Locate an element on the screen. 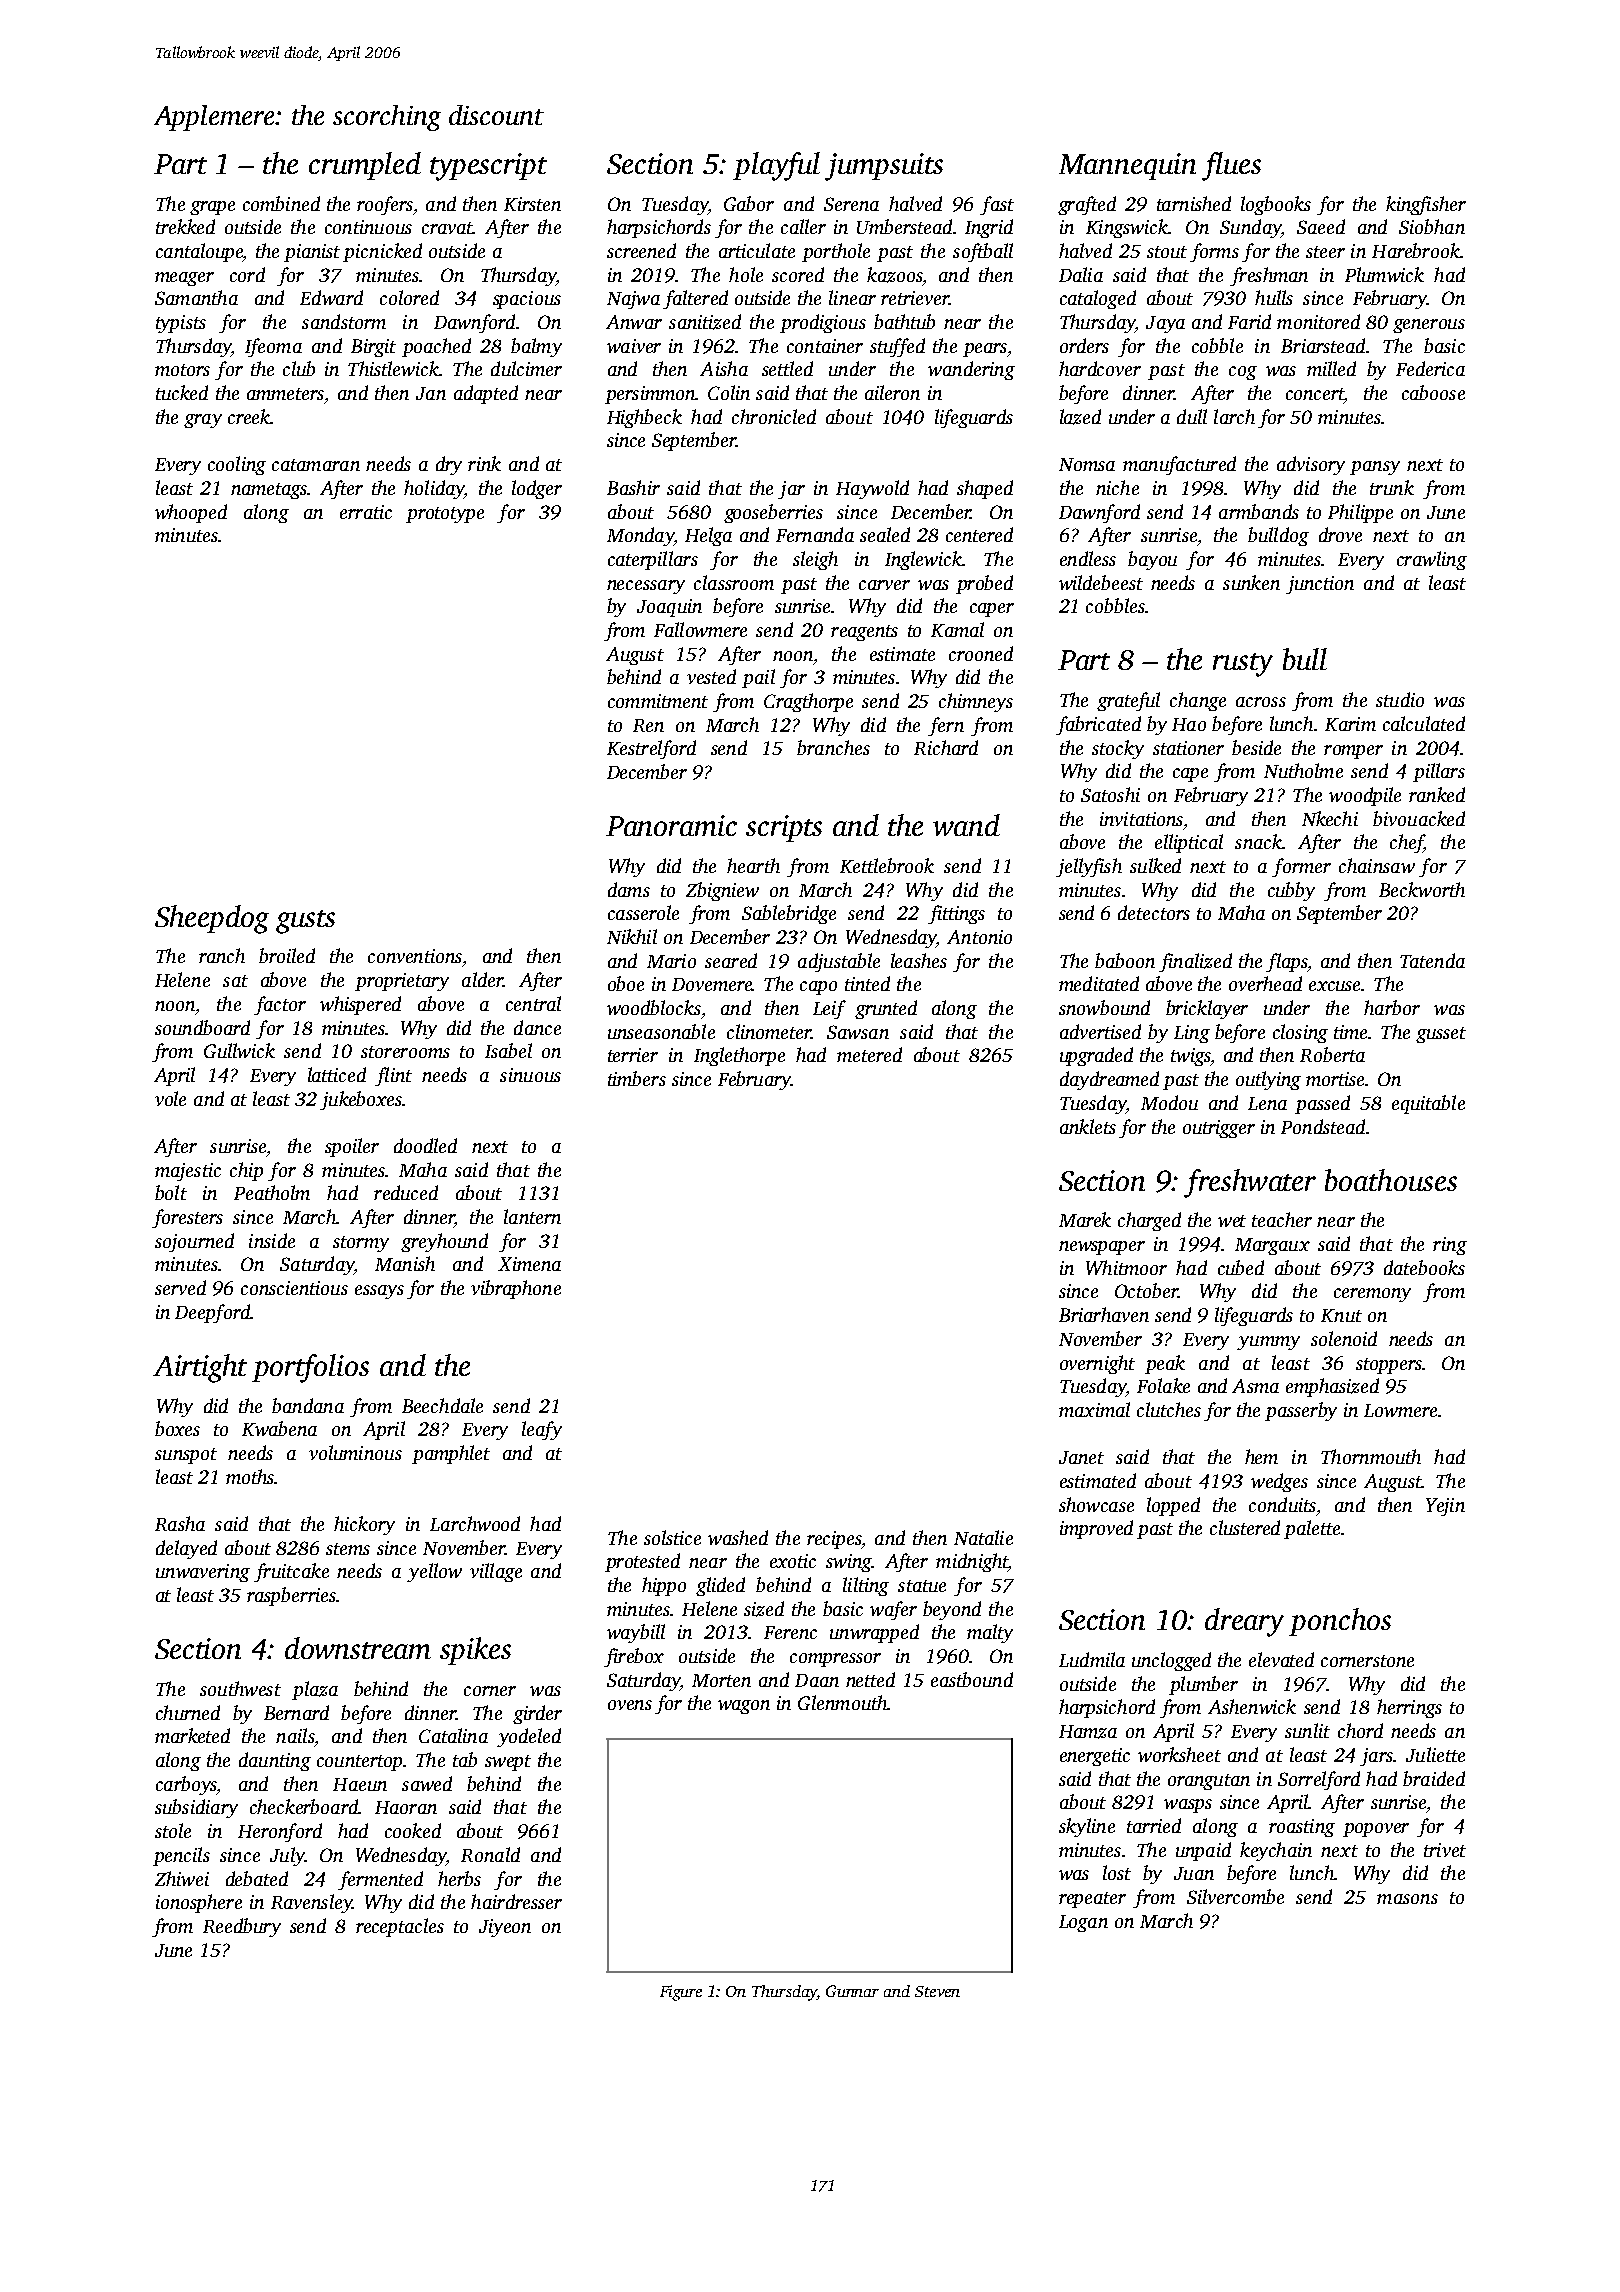 This screenshot has height=2292, width=1620. dams is located at coordinates (629, 889).
